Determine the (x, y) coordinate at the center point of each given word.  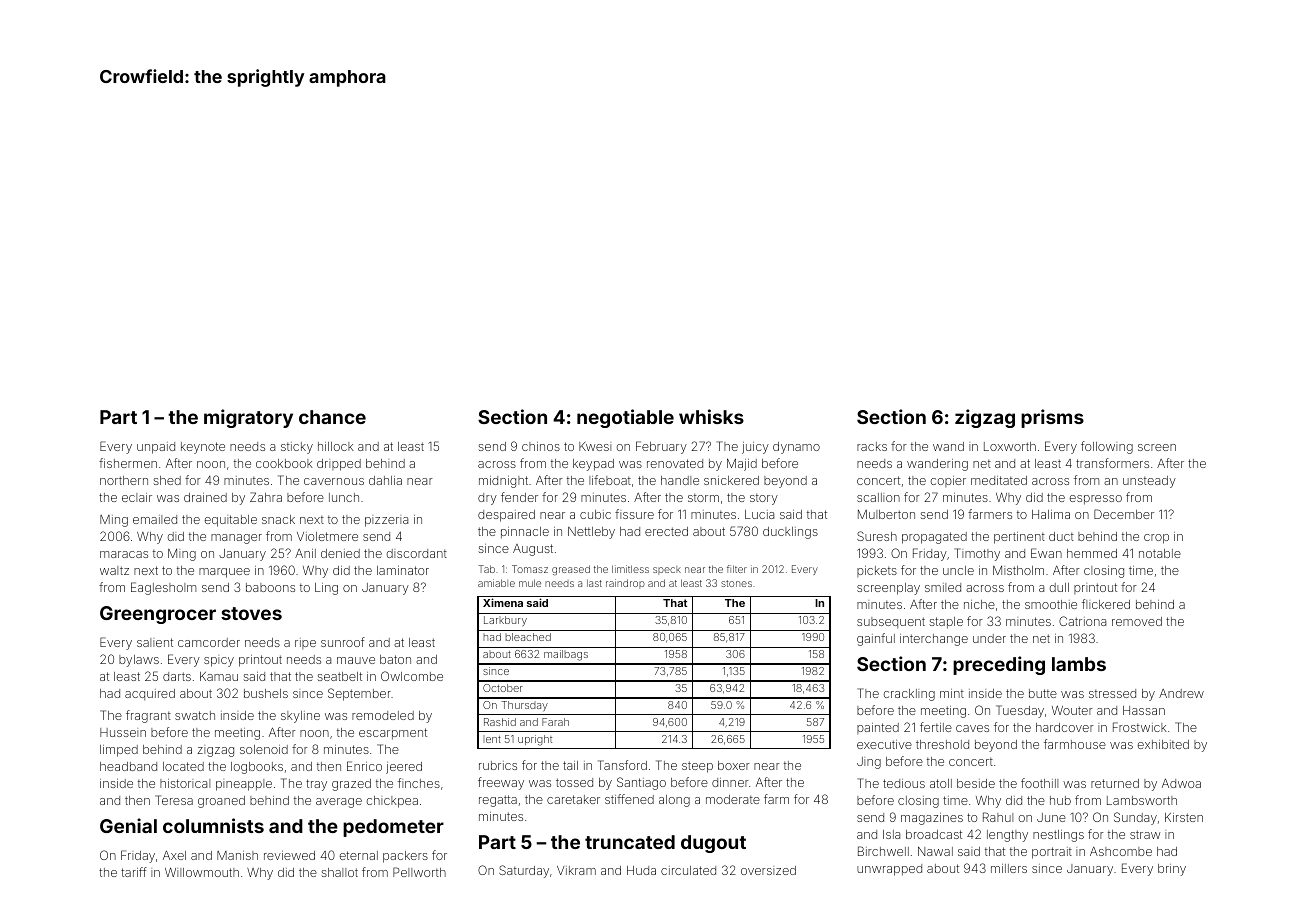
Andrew (1181, 693)
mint (952, 693)
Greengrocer (158, 615)
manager (236, 539)
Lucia (759, 514)
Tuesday (1020, 711)
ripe (305, 643)
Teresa (174, 800)
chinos (541, 446)
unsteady (1149, 482)
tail (570, 765)
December (1124, 514)
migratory (248, 418)
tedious (904, 783)
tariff (134, 872)
